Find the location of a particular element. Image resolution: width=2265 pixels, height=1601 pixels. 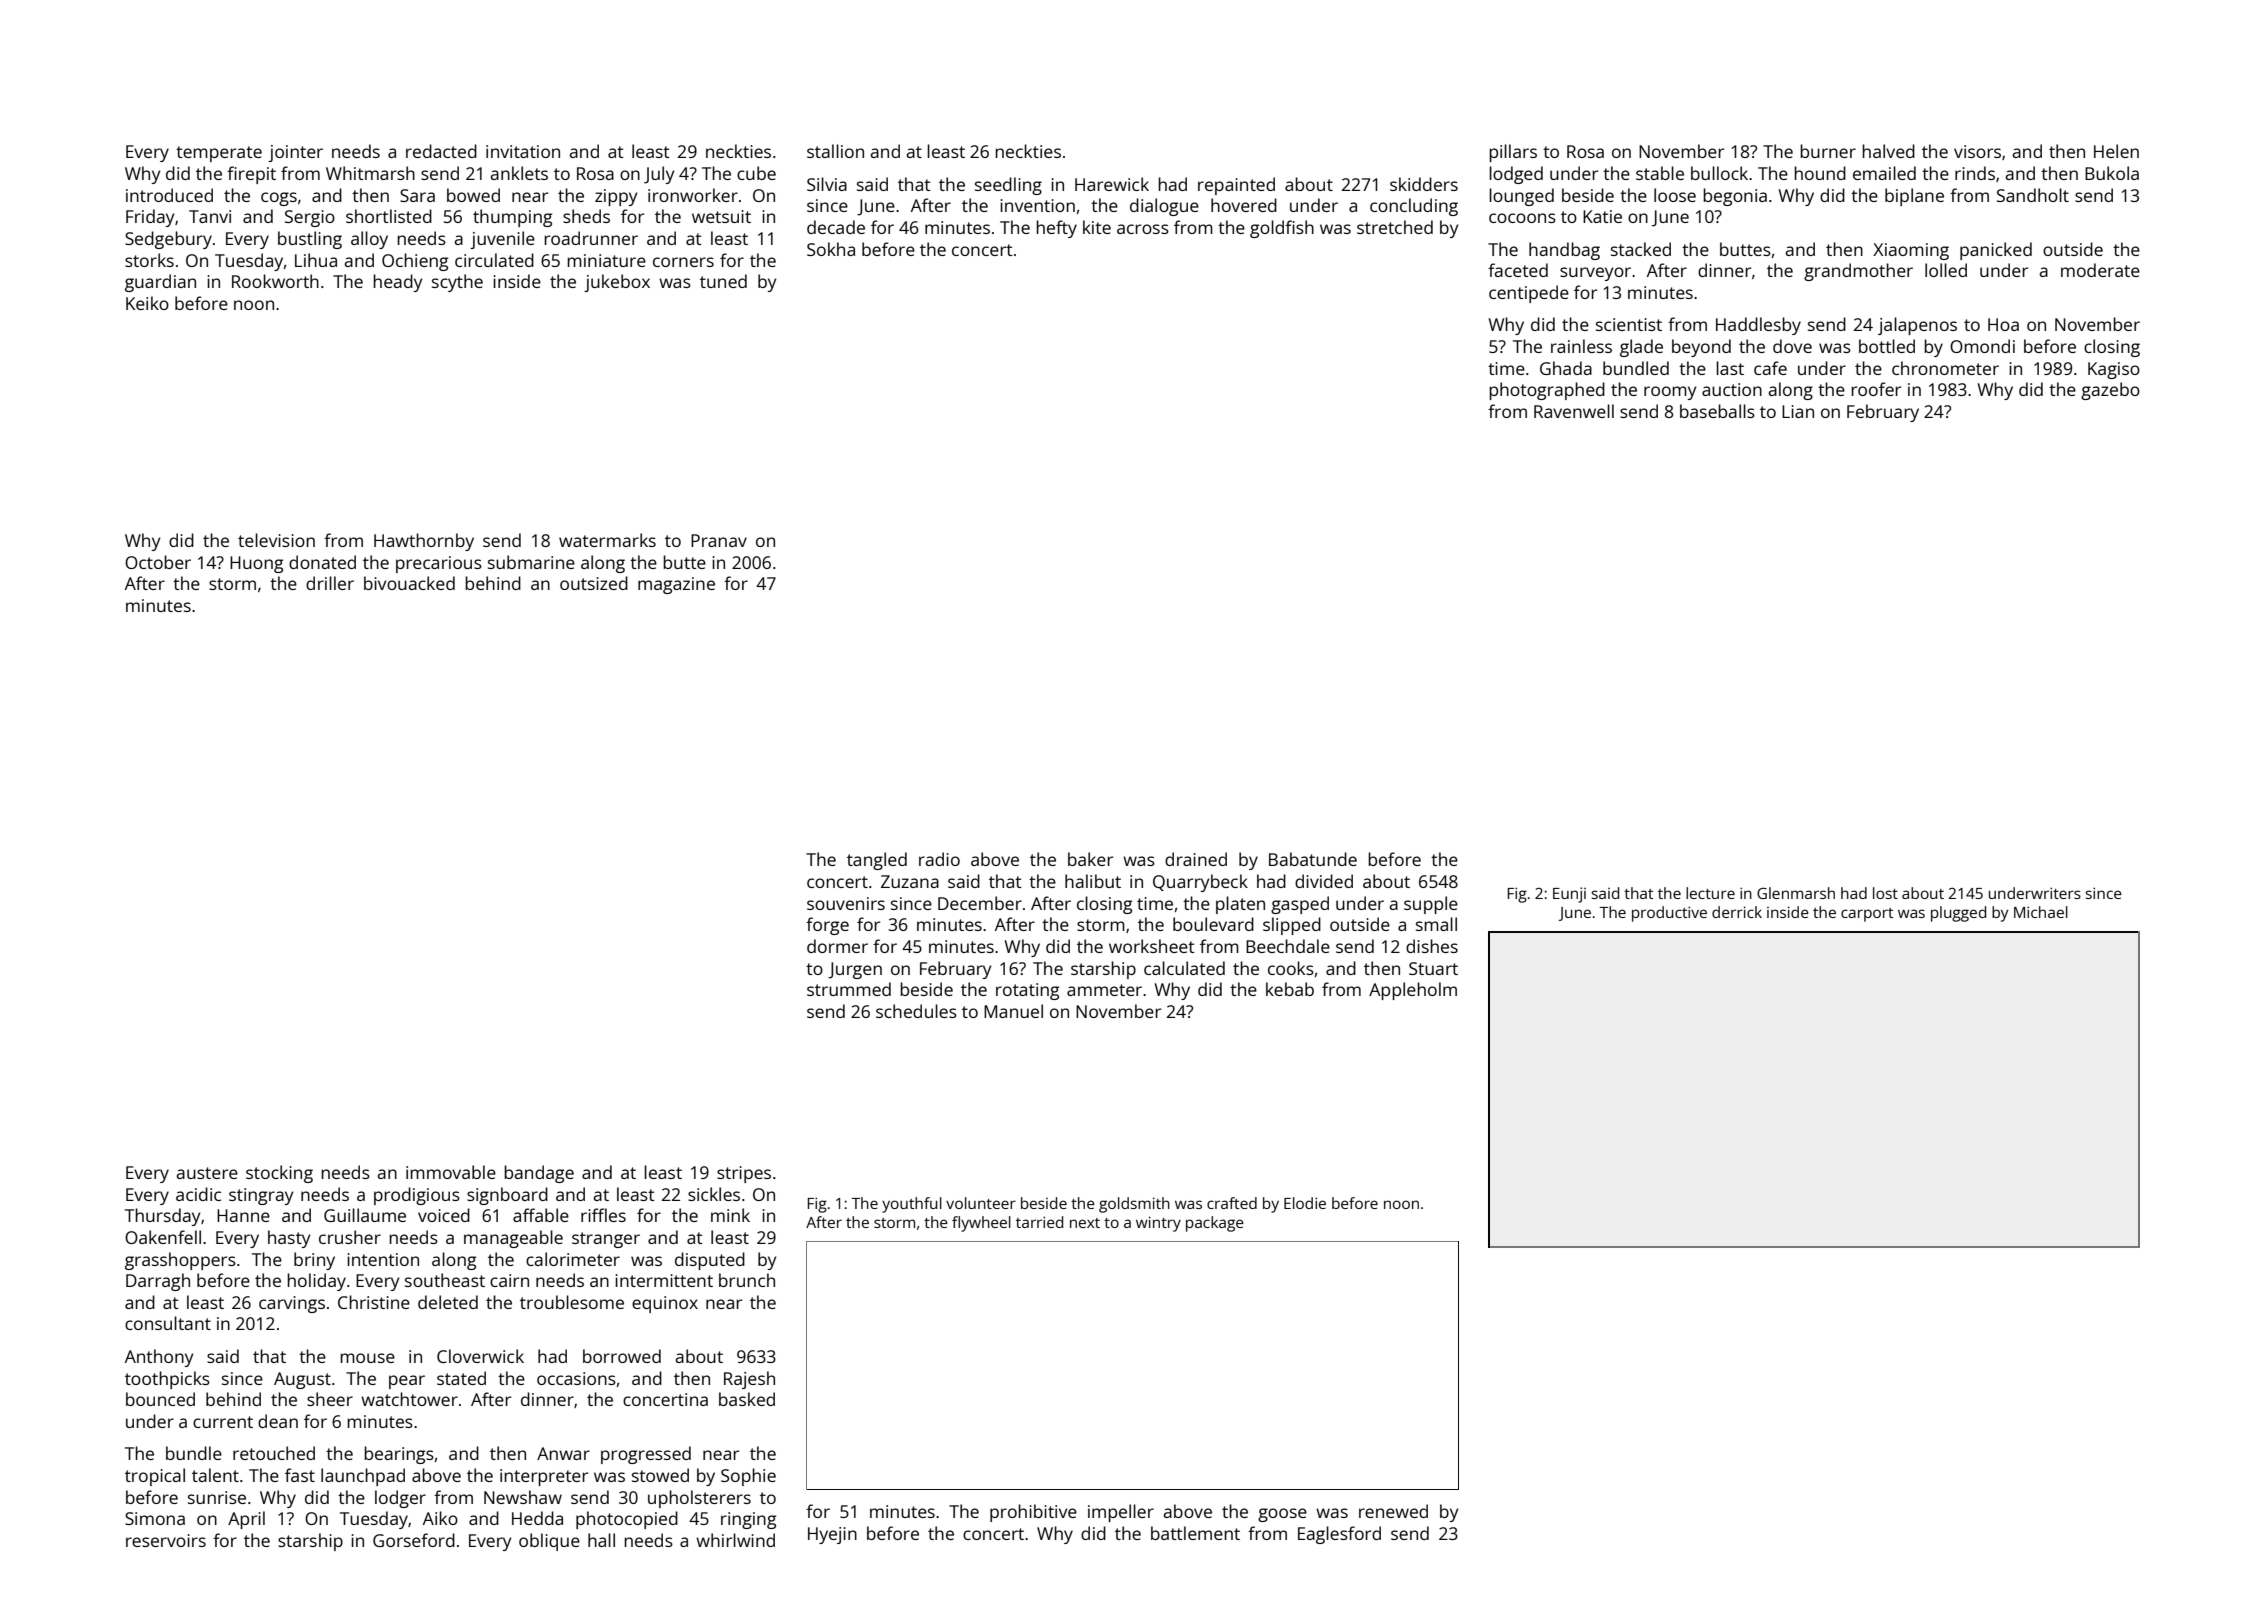

voiced is located at coordinates (444, 1215).
